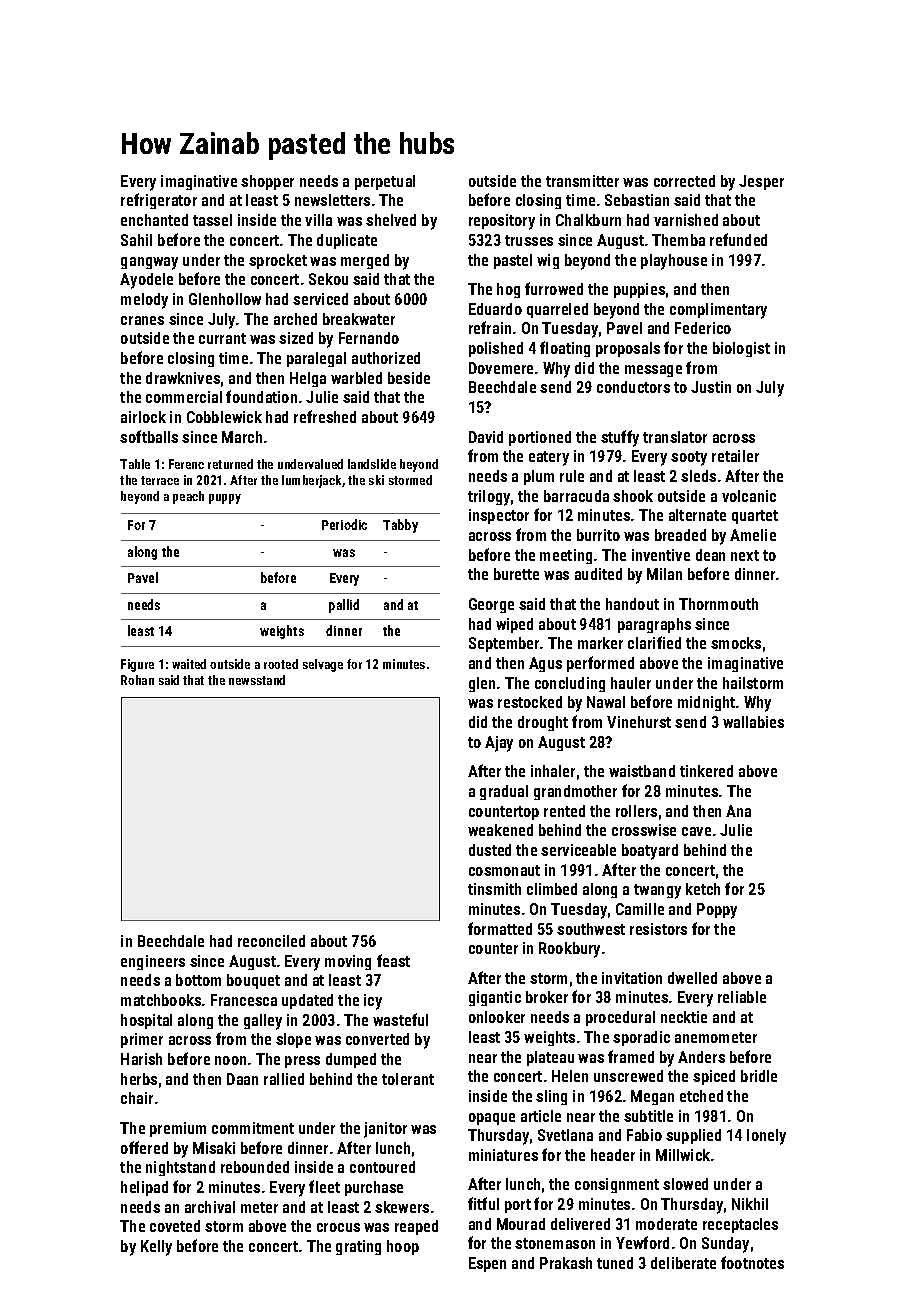 Image resolution: width=908 pixels, height=1316 pixels. Describe the element at coordinates (738, 239) in the page. I see `refunded` at that location.
